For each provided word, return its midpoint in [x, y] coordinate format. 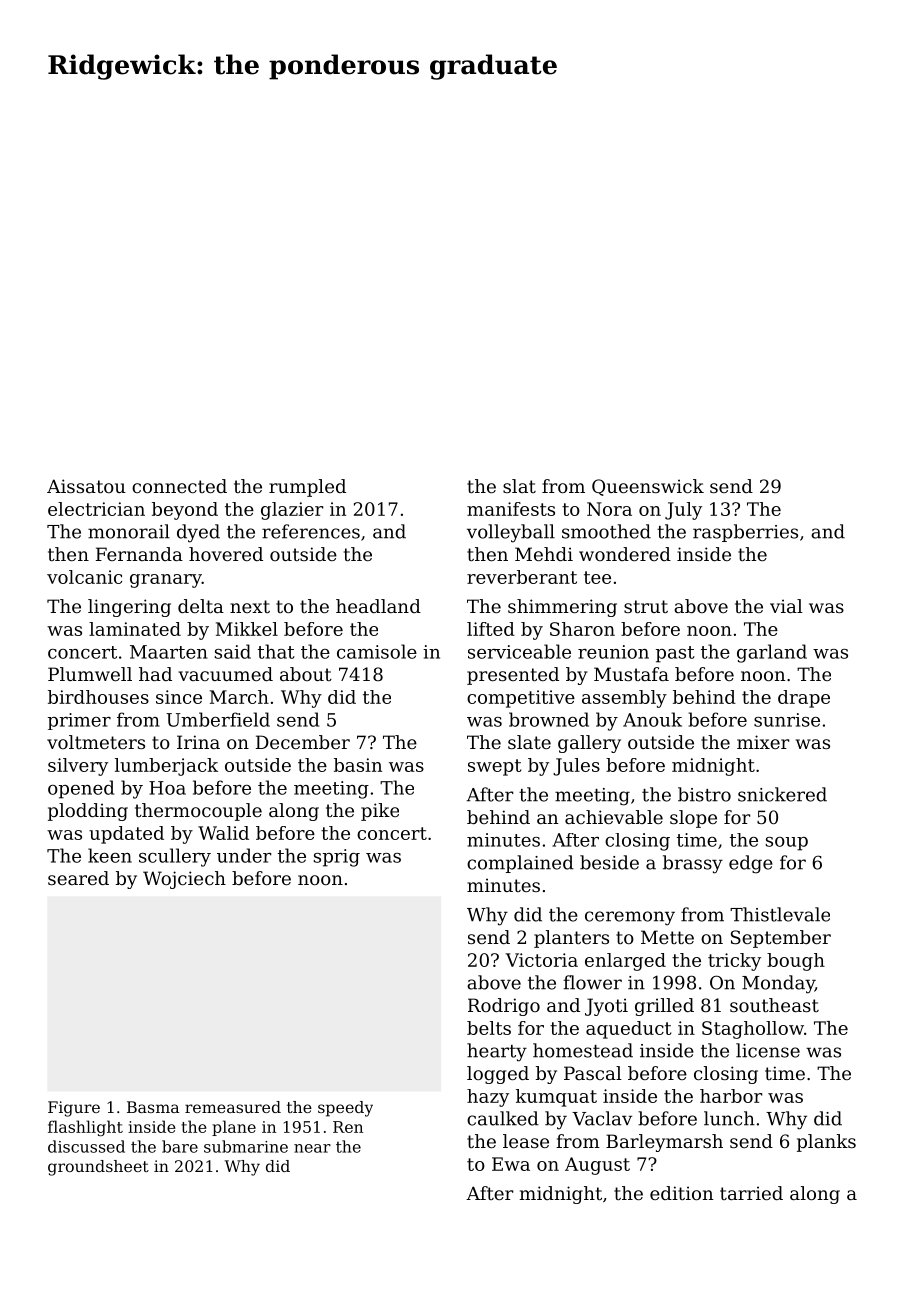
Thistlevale [780, 914]
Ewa [511, 1164]
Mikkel [247, 629]
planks [826, 1143]
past [675, 654]
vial [786, 606]
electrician [96, 509]
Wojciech [184, 880]
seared [78, 878]
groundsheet [98, 1168]
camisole [377, 651]
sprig [337, 858]
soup [787, 844]
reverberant [522, 577]
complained [520, 864]
